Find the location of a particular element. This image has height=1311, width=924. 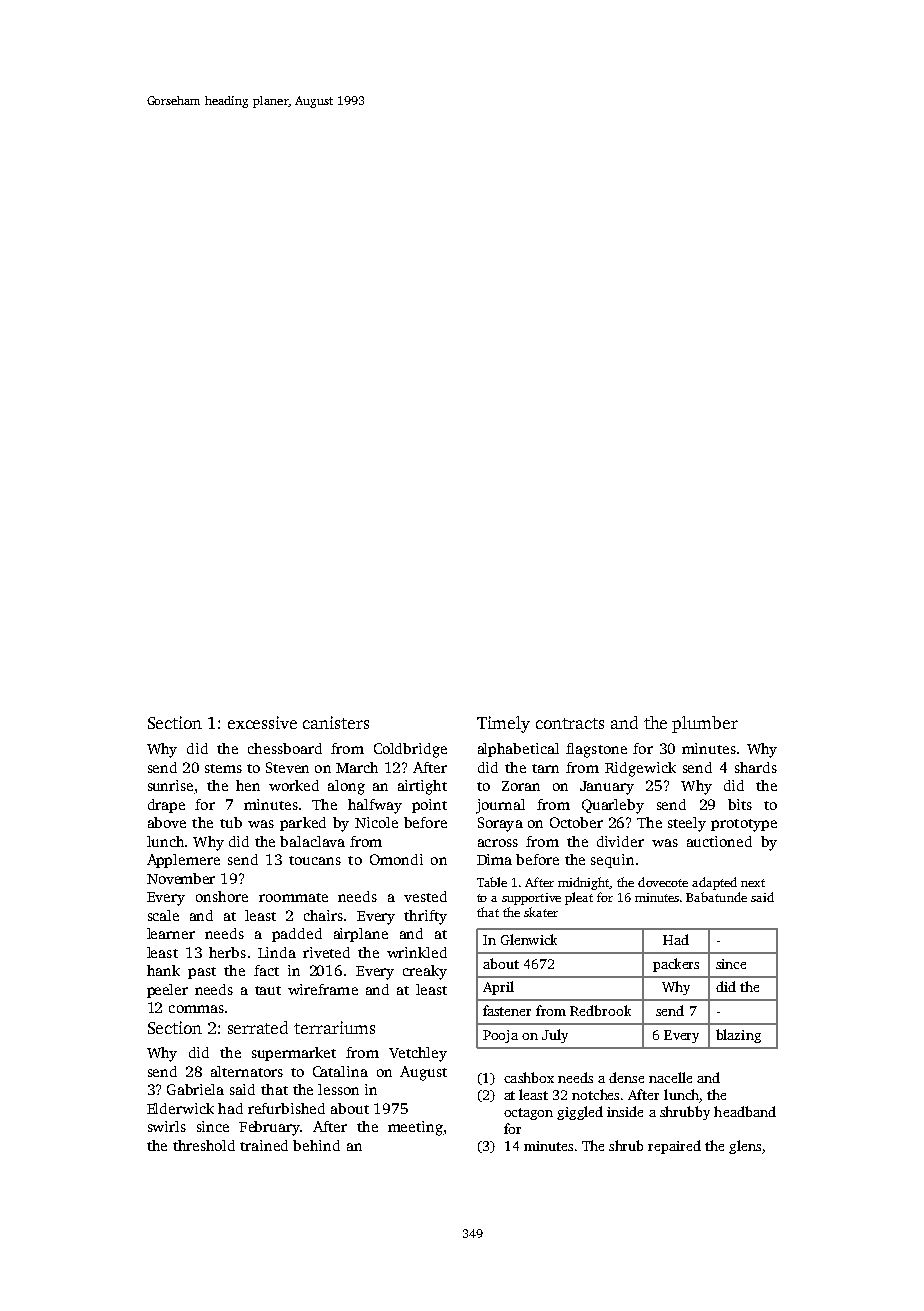

Timely is located at coordinates (503, 724).
